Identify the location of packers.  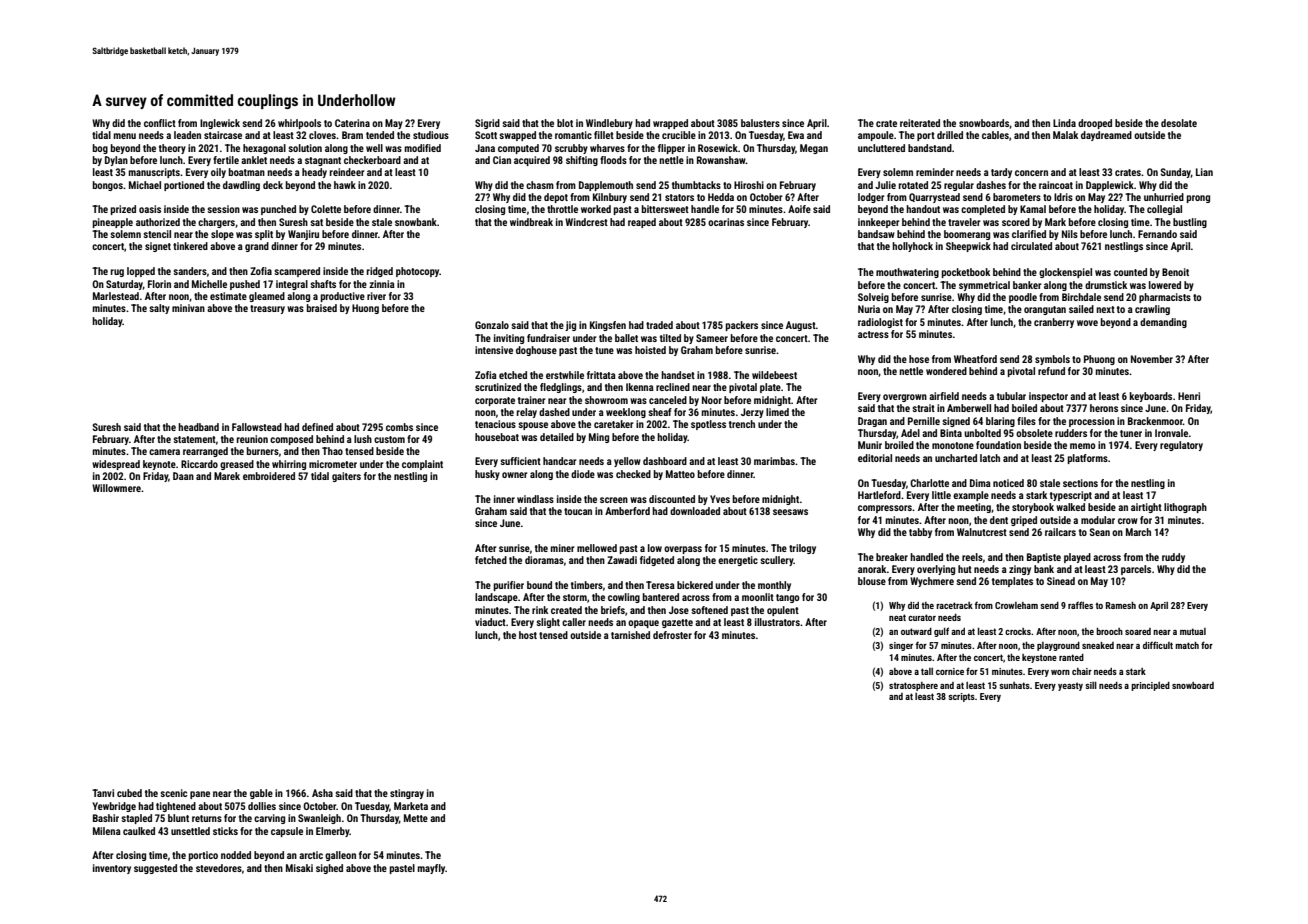
(742, 326).
